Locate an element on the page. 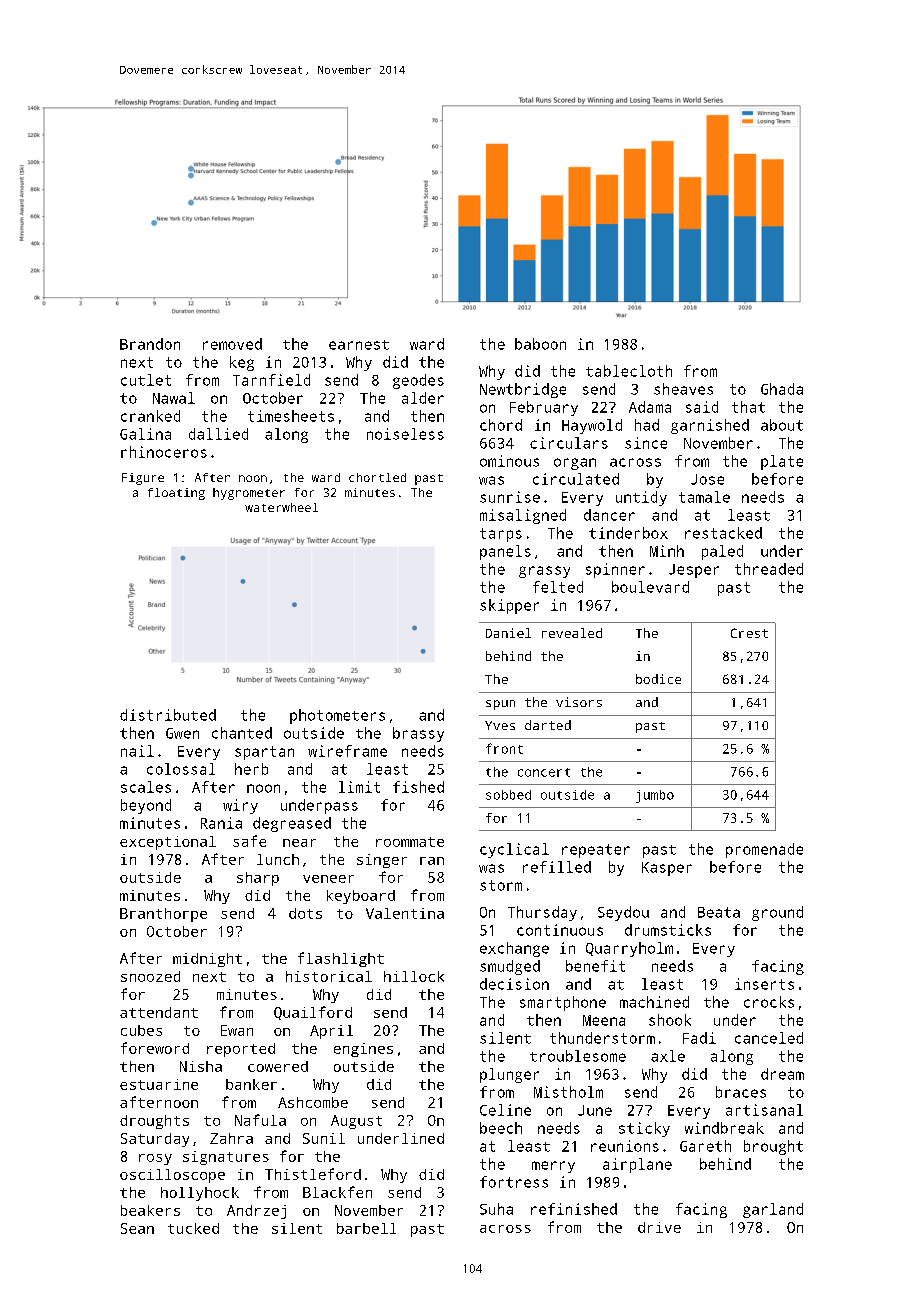 The image size is (924, 1308). distributed is located at coordinates (168, 715).
